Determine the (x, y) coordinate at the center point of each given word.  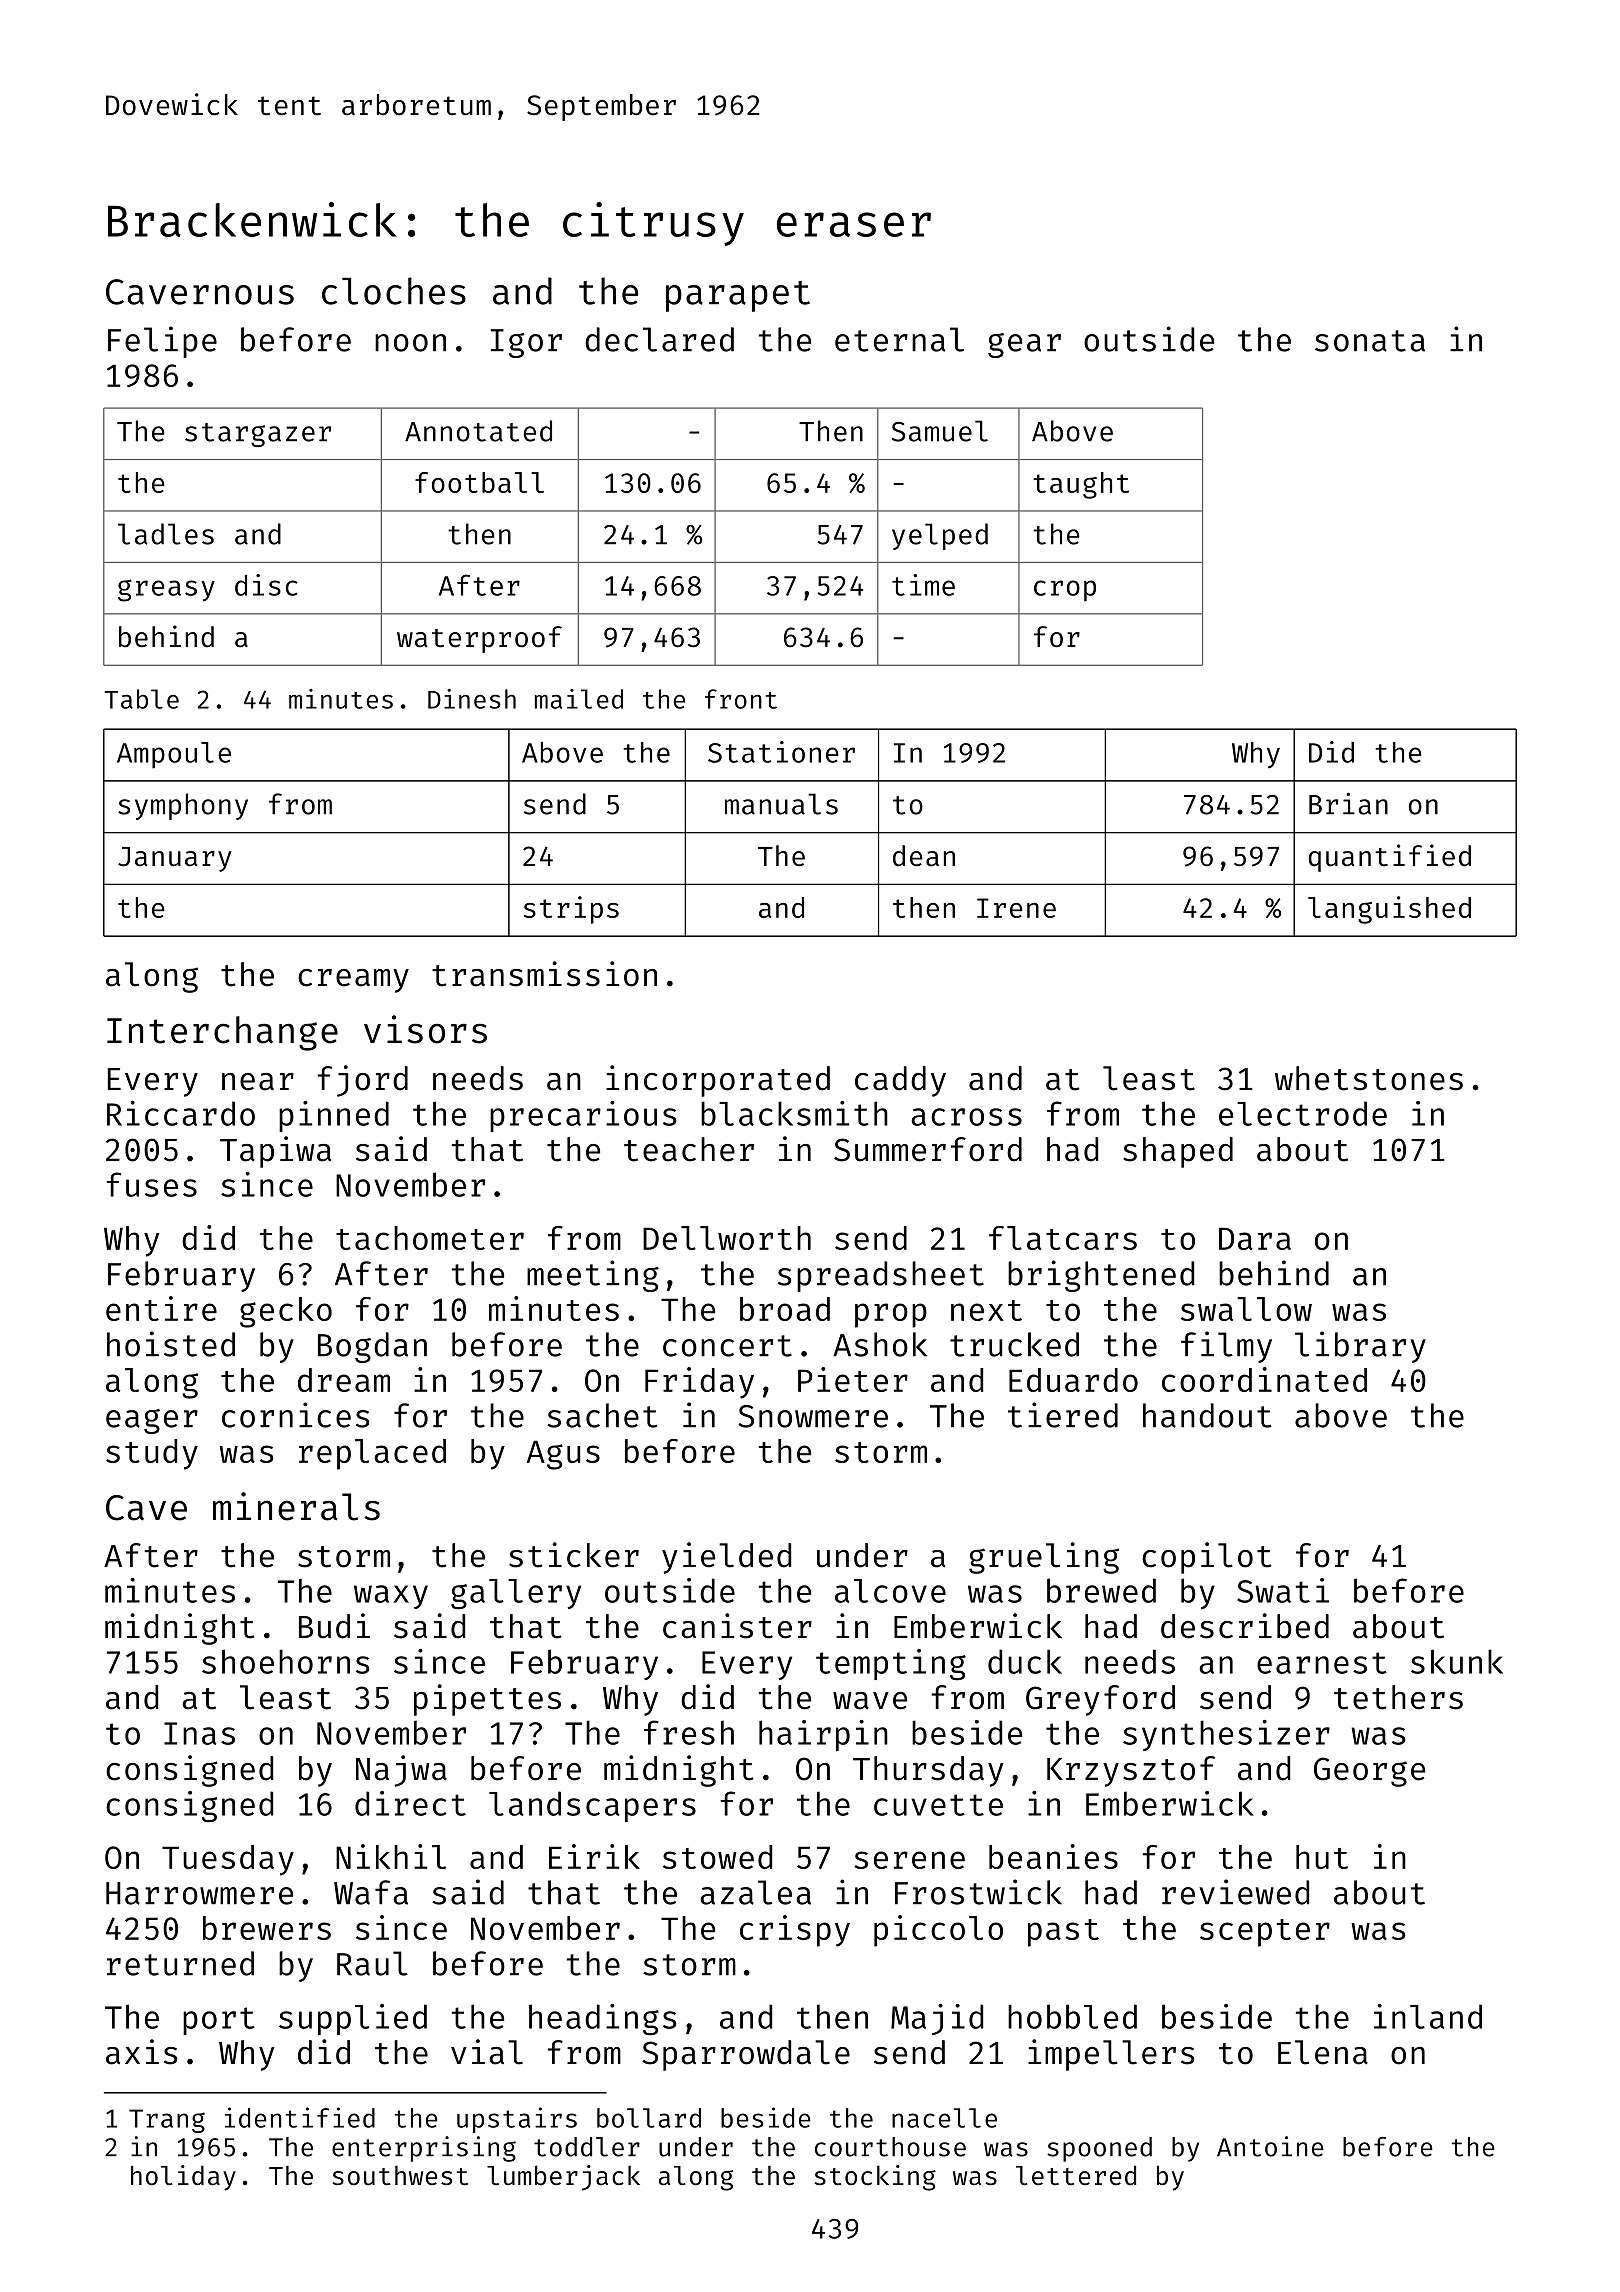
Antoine (1270, 2146)
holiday (183, 2178)
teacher (689, 1149)
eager (152, 1421)
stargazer (258, 435)
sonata (1370, 341)
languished (1389, 910)
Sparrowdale (746, 2055)
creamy (353, 981)
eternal (899, 339)
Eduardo (1073, 1380)
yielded (726, 1558)
